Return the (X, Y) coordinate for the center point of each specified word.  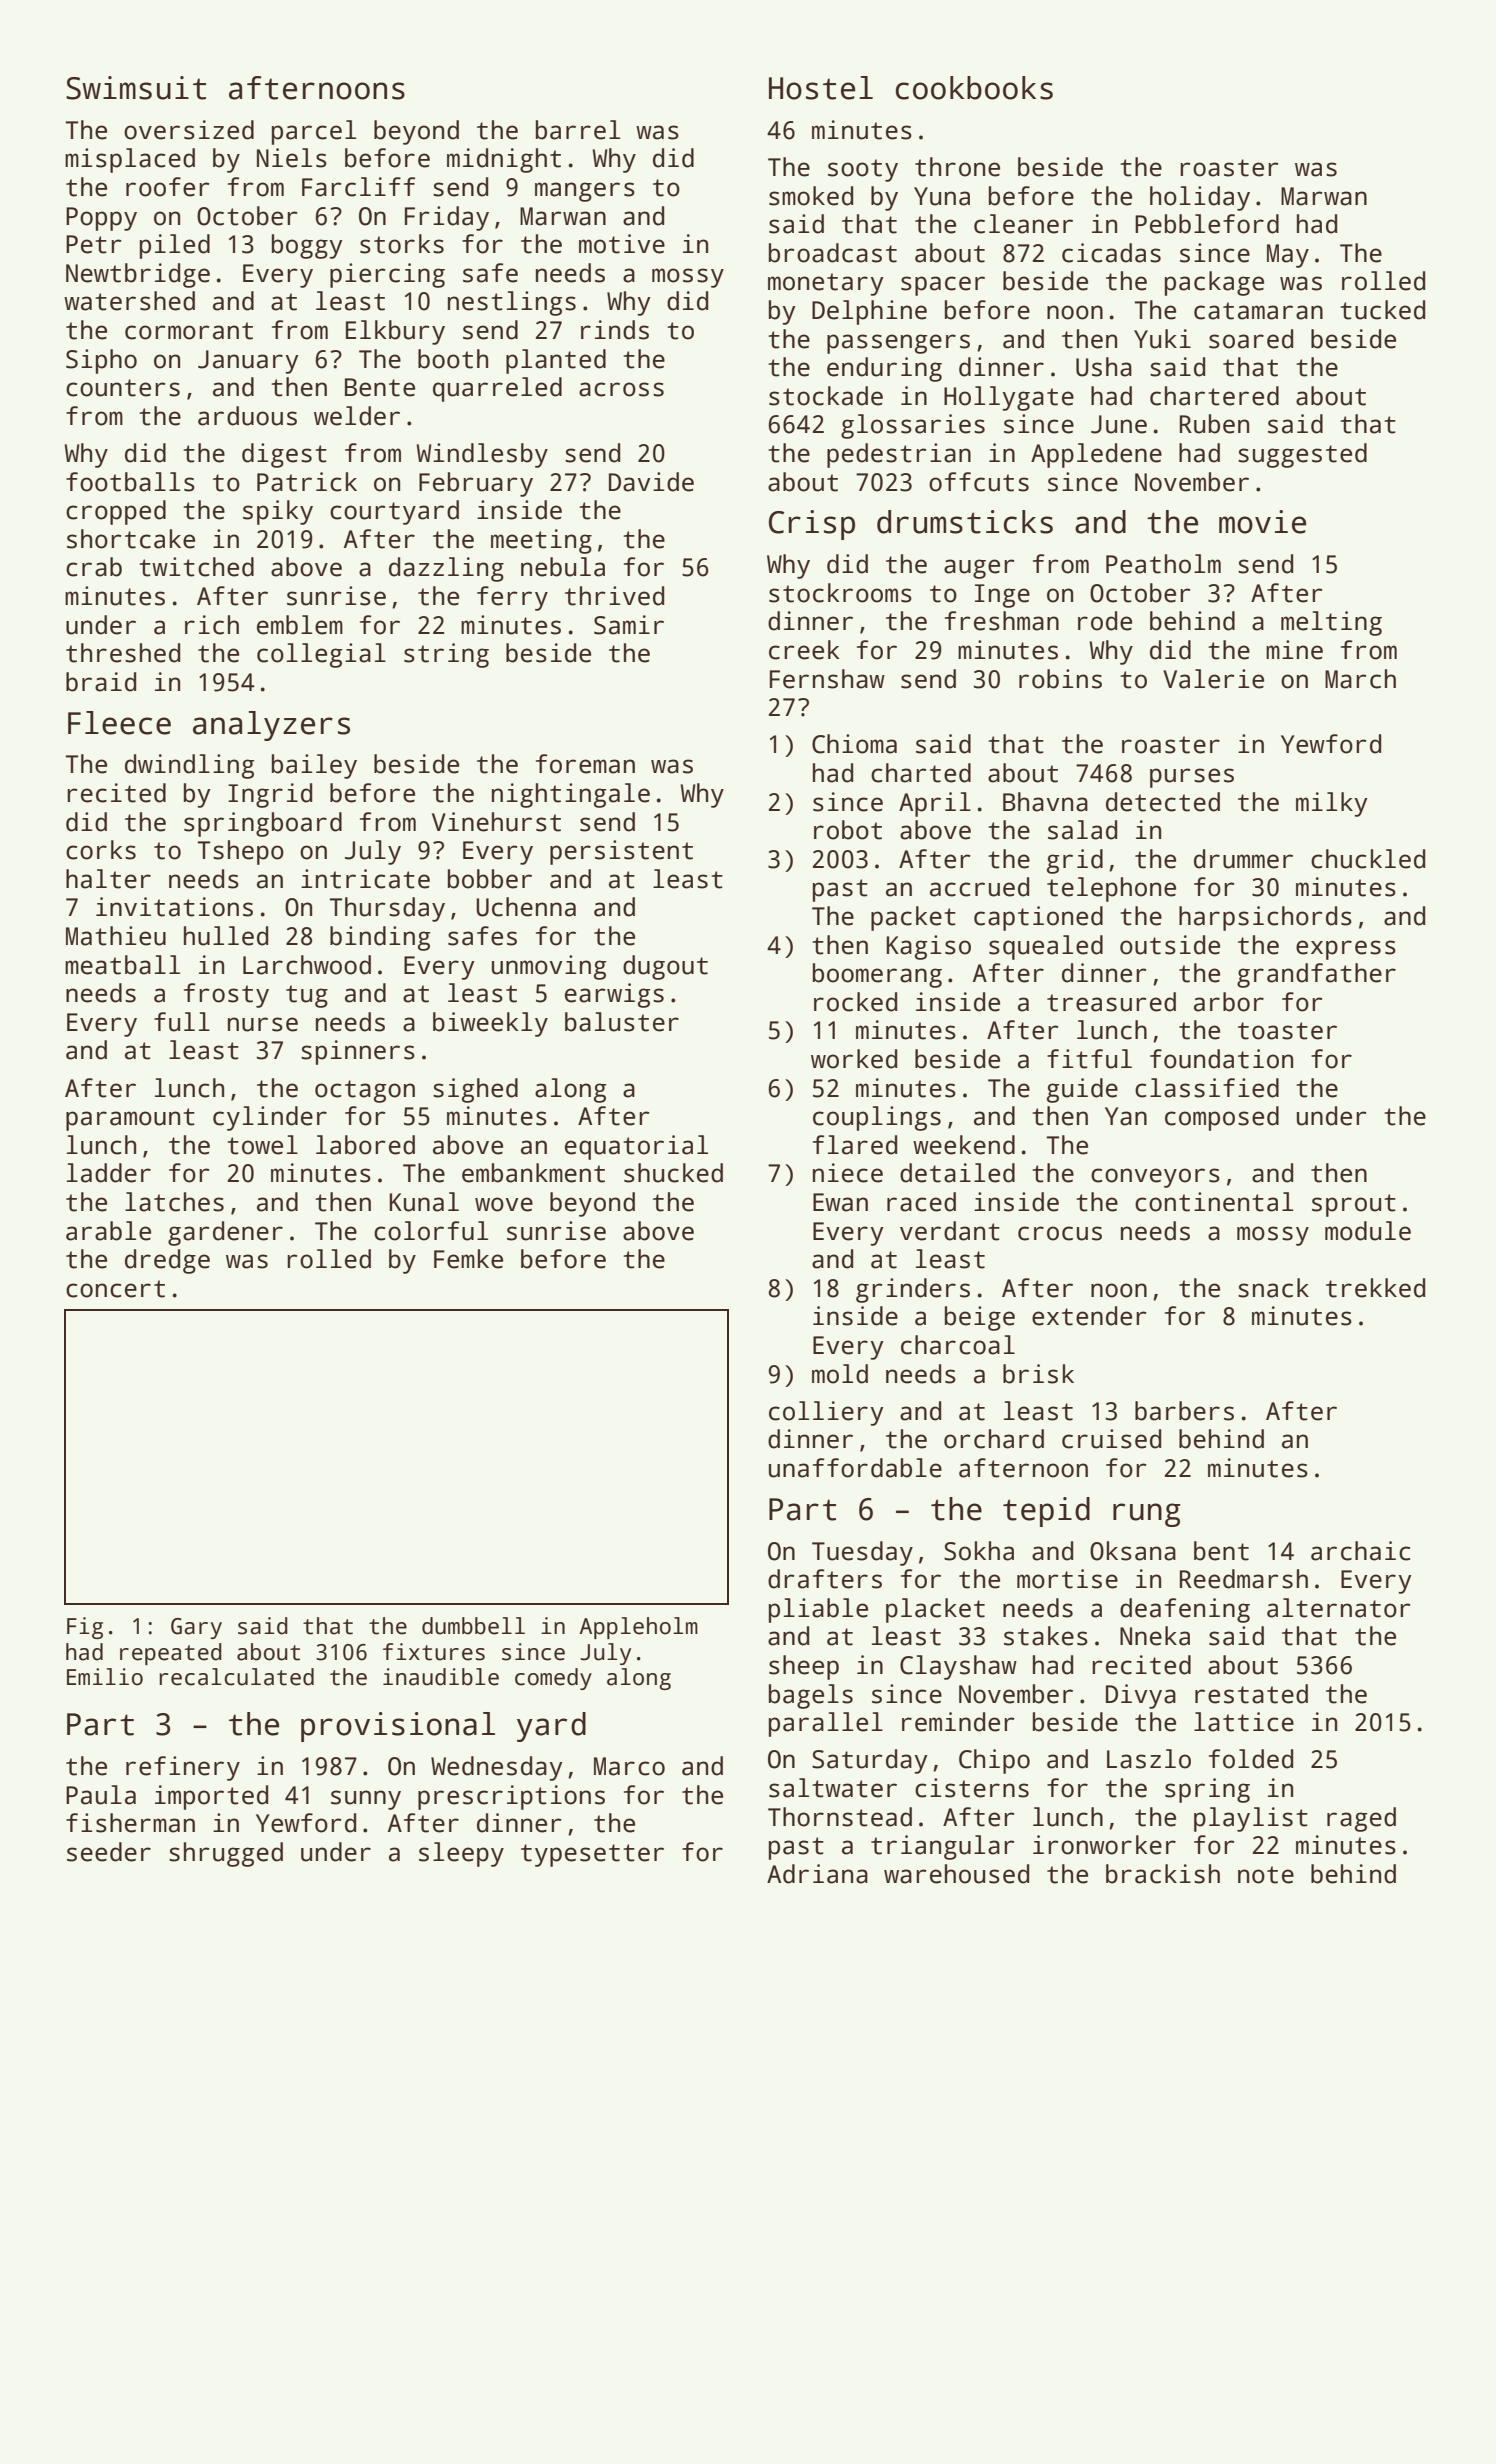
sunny (366, 1800)
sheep (804, 1667)
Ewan (840, 1202)
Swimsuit (136, 88)
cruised (1111, 1439)
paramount (130, 1119)
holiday (1200, 198)
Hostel (821, 88)
